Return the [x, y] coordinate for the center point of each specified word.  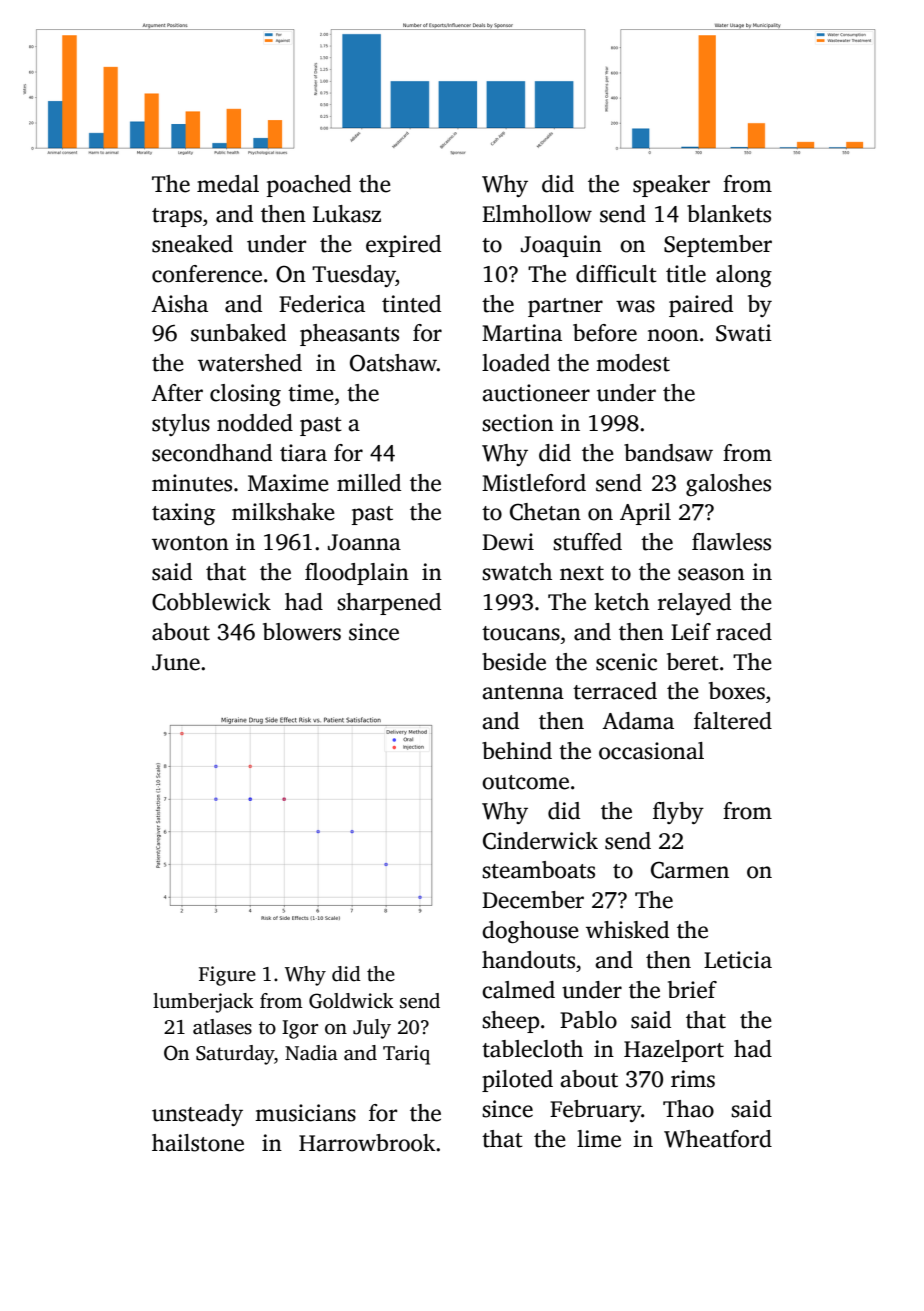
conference [207, 274]
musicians [305, 1113]
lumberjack [203, 1003]
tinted [411, 304]
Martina [522, 333]
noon [673, 335]
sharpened [389, 604]
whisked [627, 930]
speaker [671, 186]
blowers [302, 632]
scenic [626, 662]
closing [245, 395]
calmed [518, 990]
